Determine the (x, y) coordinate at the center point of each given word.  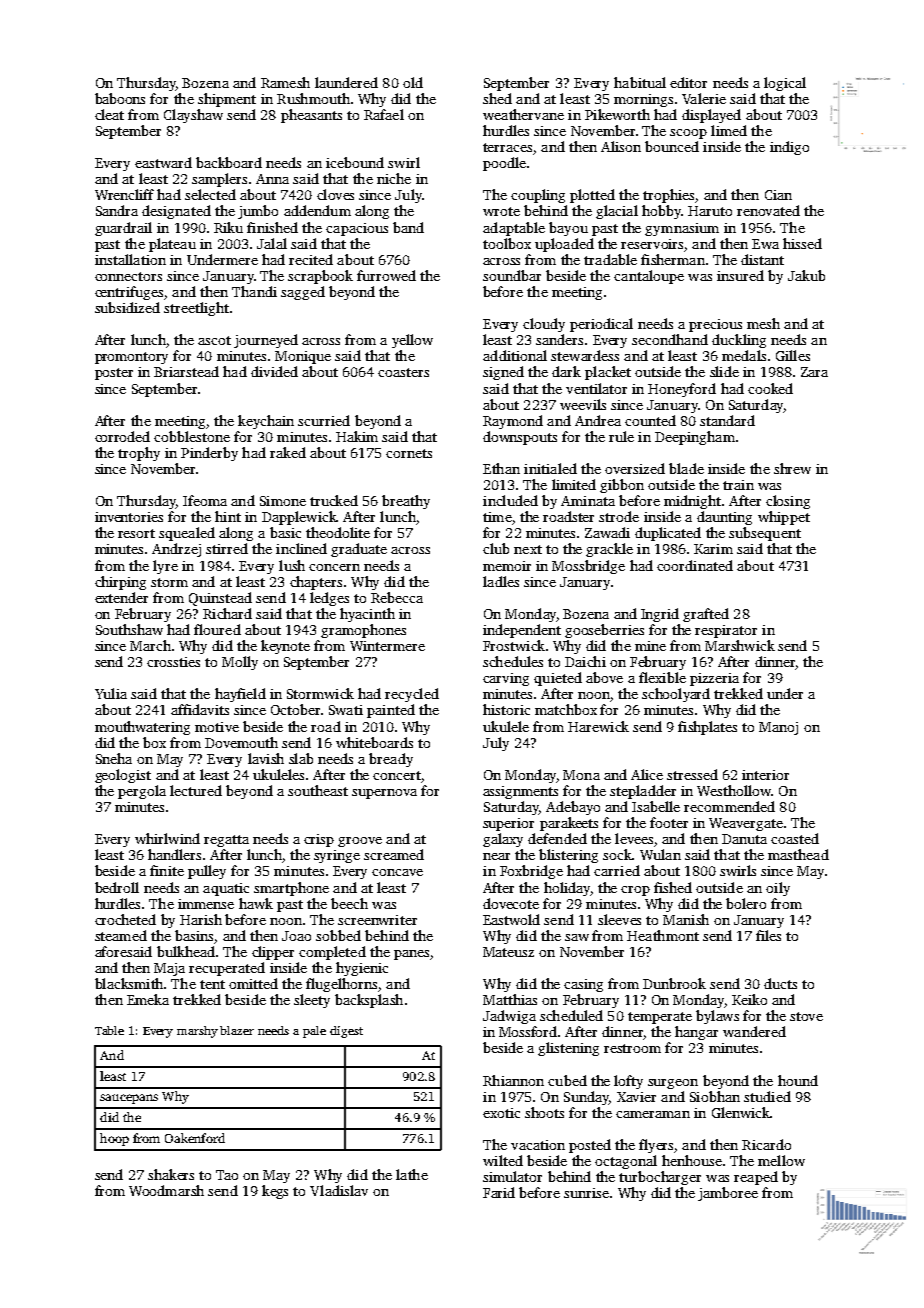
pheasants (311, 116)
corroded (122, 436)
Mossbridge (588, 567)
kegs (275, 1192)
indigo (789, 148)
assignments (520, 792)
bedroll (117, 887)
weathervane (523, 114)
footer (669, 822)
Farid (499, 1192)
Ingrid (660, 615)
